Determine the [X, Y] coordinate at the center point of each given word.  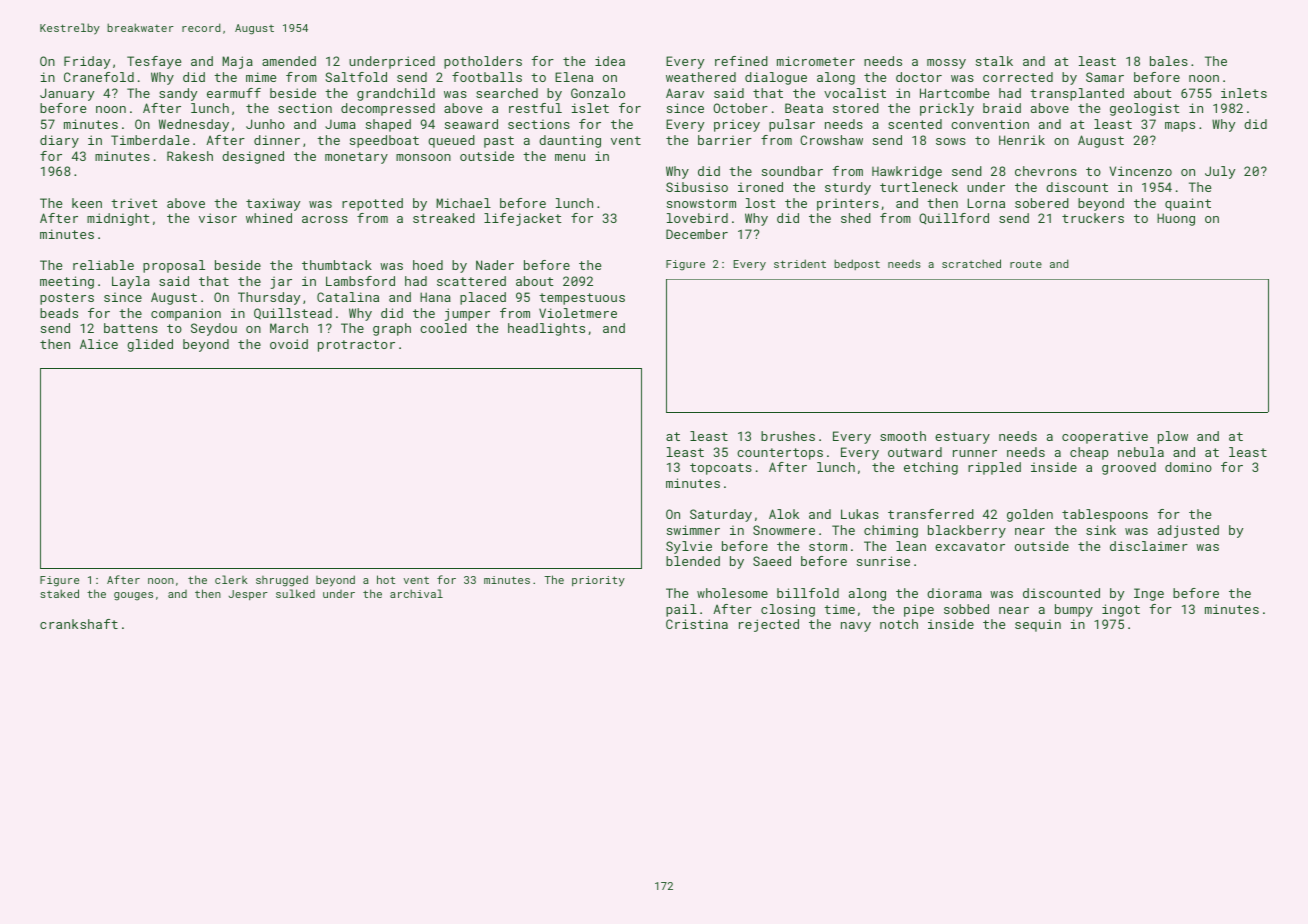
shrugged [282, 581]
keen [87, 203]
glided [150, 345]
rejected [769, 625]
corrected [1018, 77]
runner [975, 453]
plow [1173, 437]
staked [59, 593]
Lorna [986, 203]
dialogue [776, 78]
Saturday [721, 515]
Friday [87, 62]
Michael [463, 203]
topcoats [721, 469]
